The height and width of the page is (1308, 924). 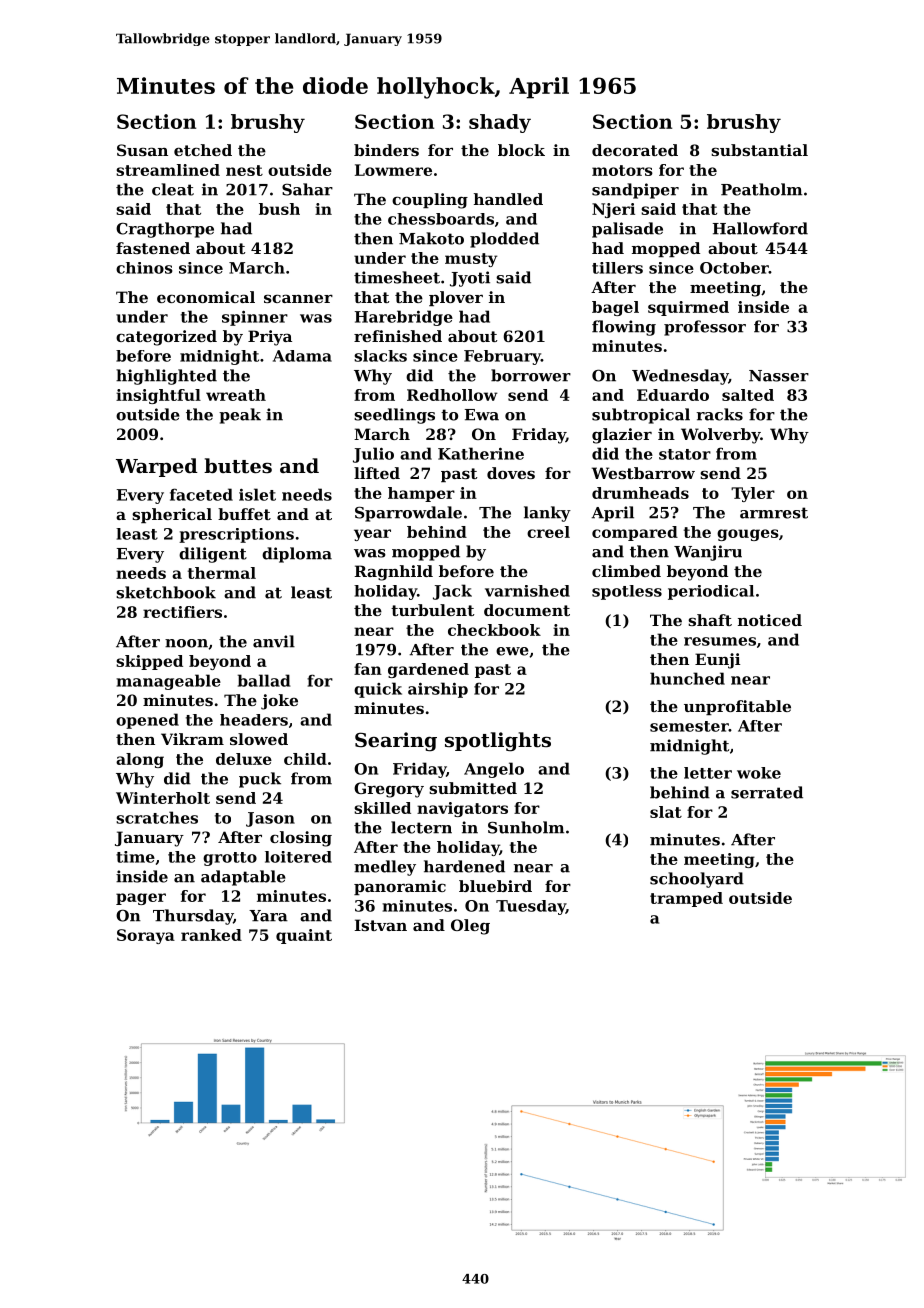 What do you see at coordinates (203, 150) in the page?
I see `etched` at bounding box center [203, 150].
